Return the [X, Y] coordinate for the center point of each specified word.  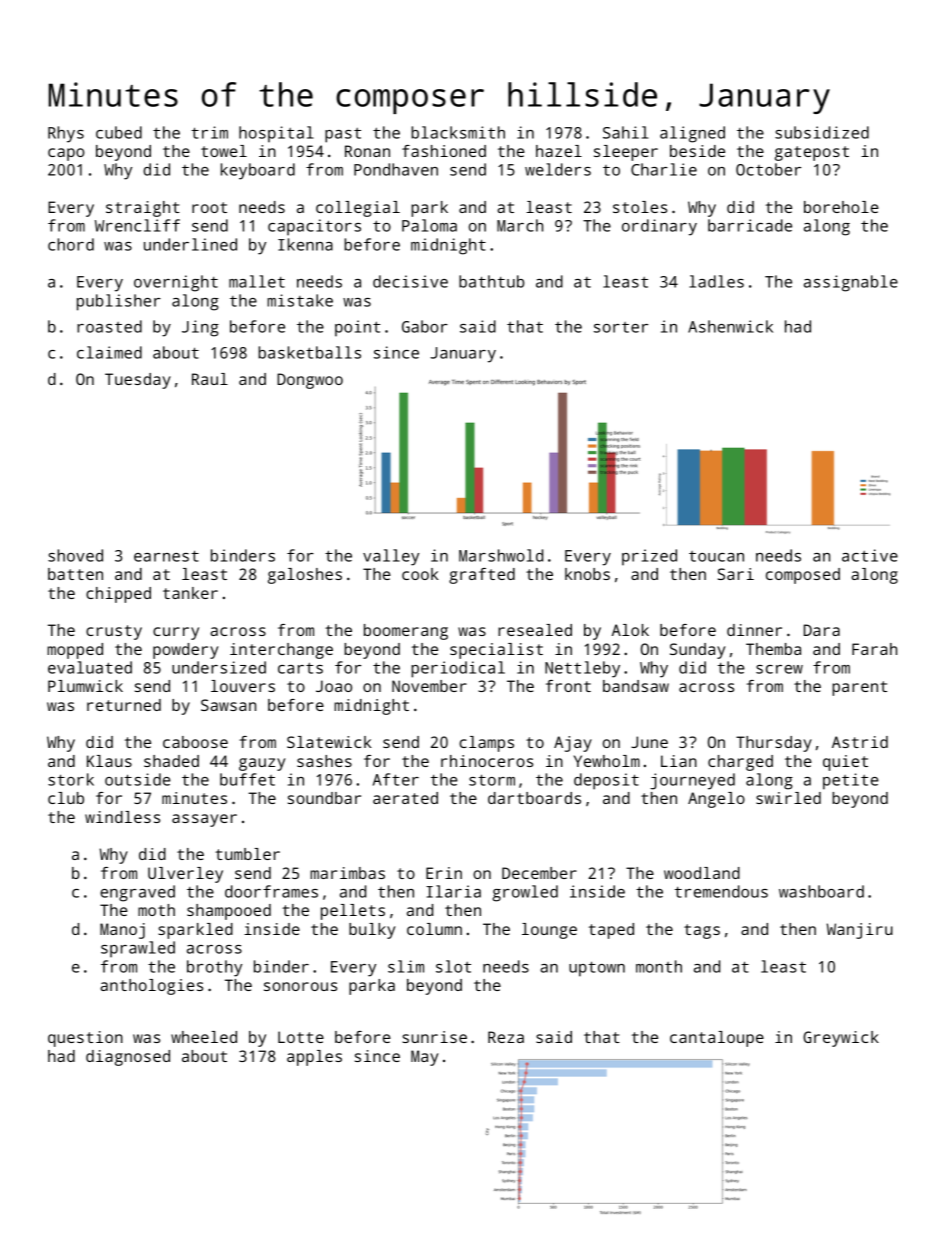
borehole [841, 207]
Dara [822, 630]
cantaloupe [717, 1039]
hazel [559, 151]
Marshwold [501, 555]
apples [314, 1058]
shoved [75, 555]
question [85, 1039]
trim [209, 132]
